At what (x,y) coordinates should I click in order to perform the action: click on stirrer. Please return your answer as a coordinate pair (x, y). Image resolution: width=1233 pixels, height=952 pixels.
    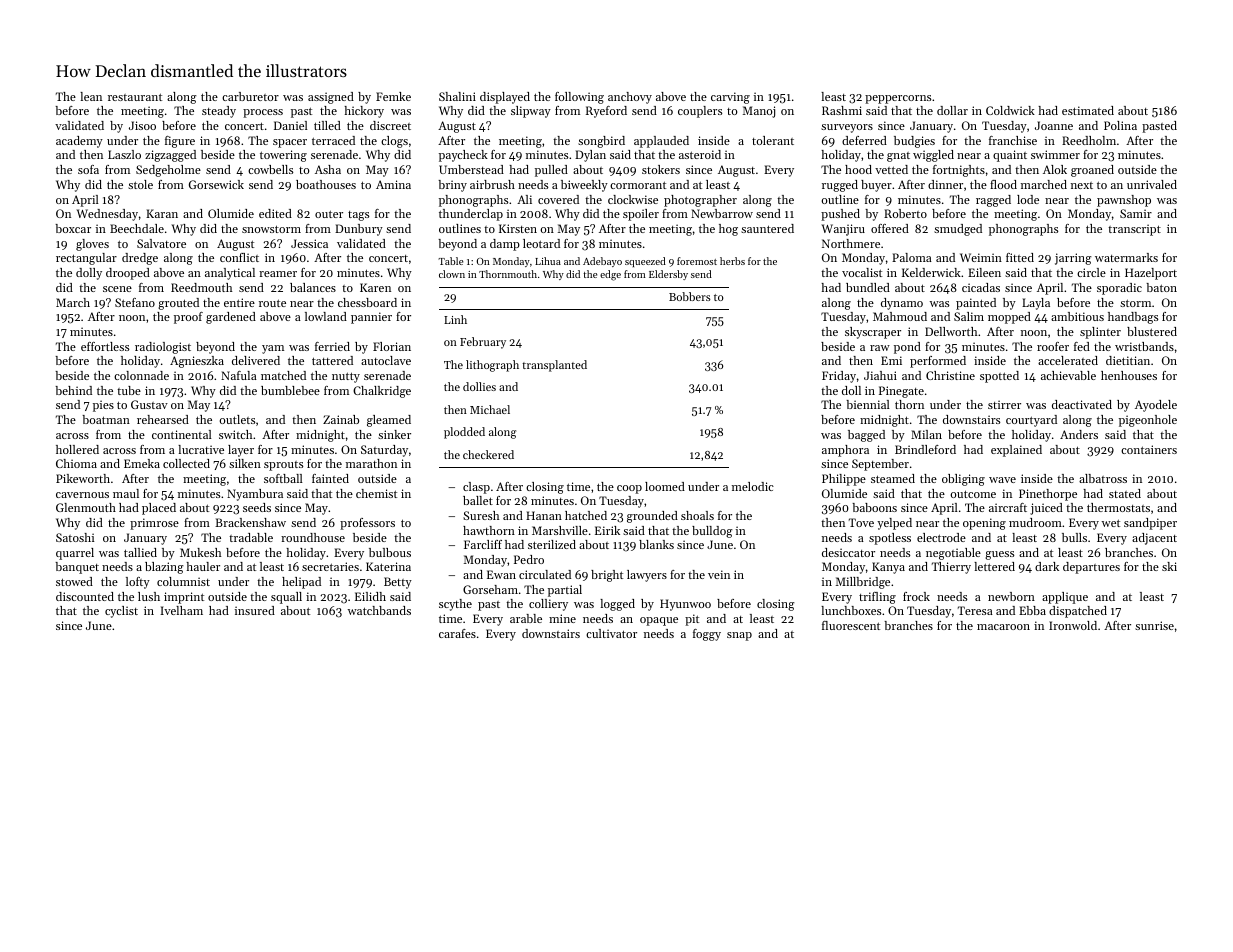
    Looking at the image, I should click on (1004, 404).
